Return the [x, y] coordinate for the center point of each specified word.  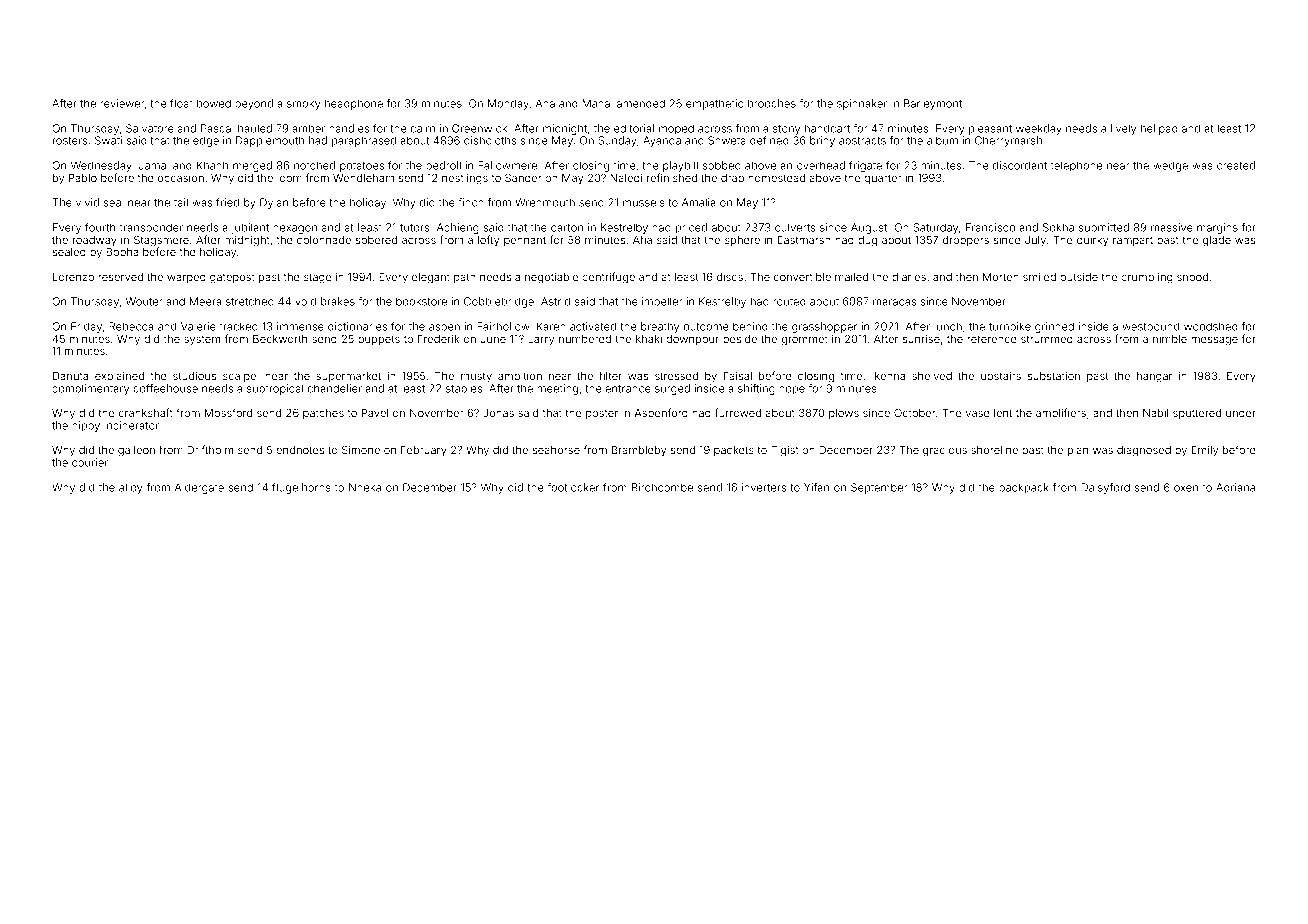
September [879, 488]
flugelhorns [301, 488]
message [1214, 341]
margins [1217, 228]
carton [567, 228]
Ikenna [888, 376]
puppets [379, 340]
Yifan [816, 487]
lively [1123, 129]
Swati [108, 140]
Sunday [617, 141]
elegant [431, 278]
